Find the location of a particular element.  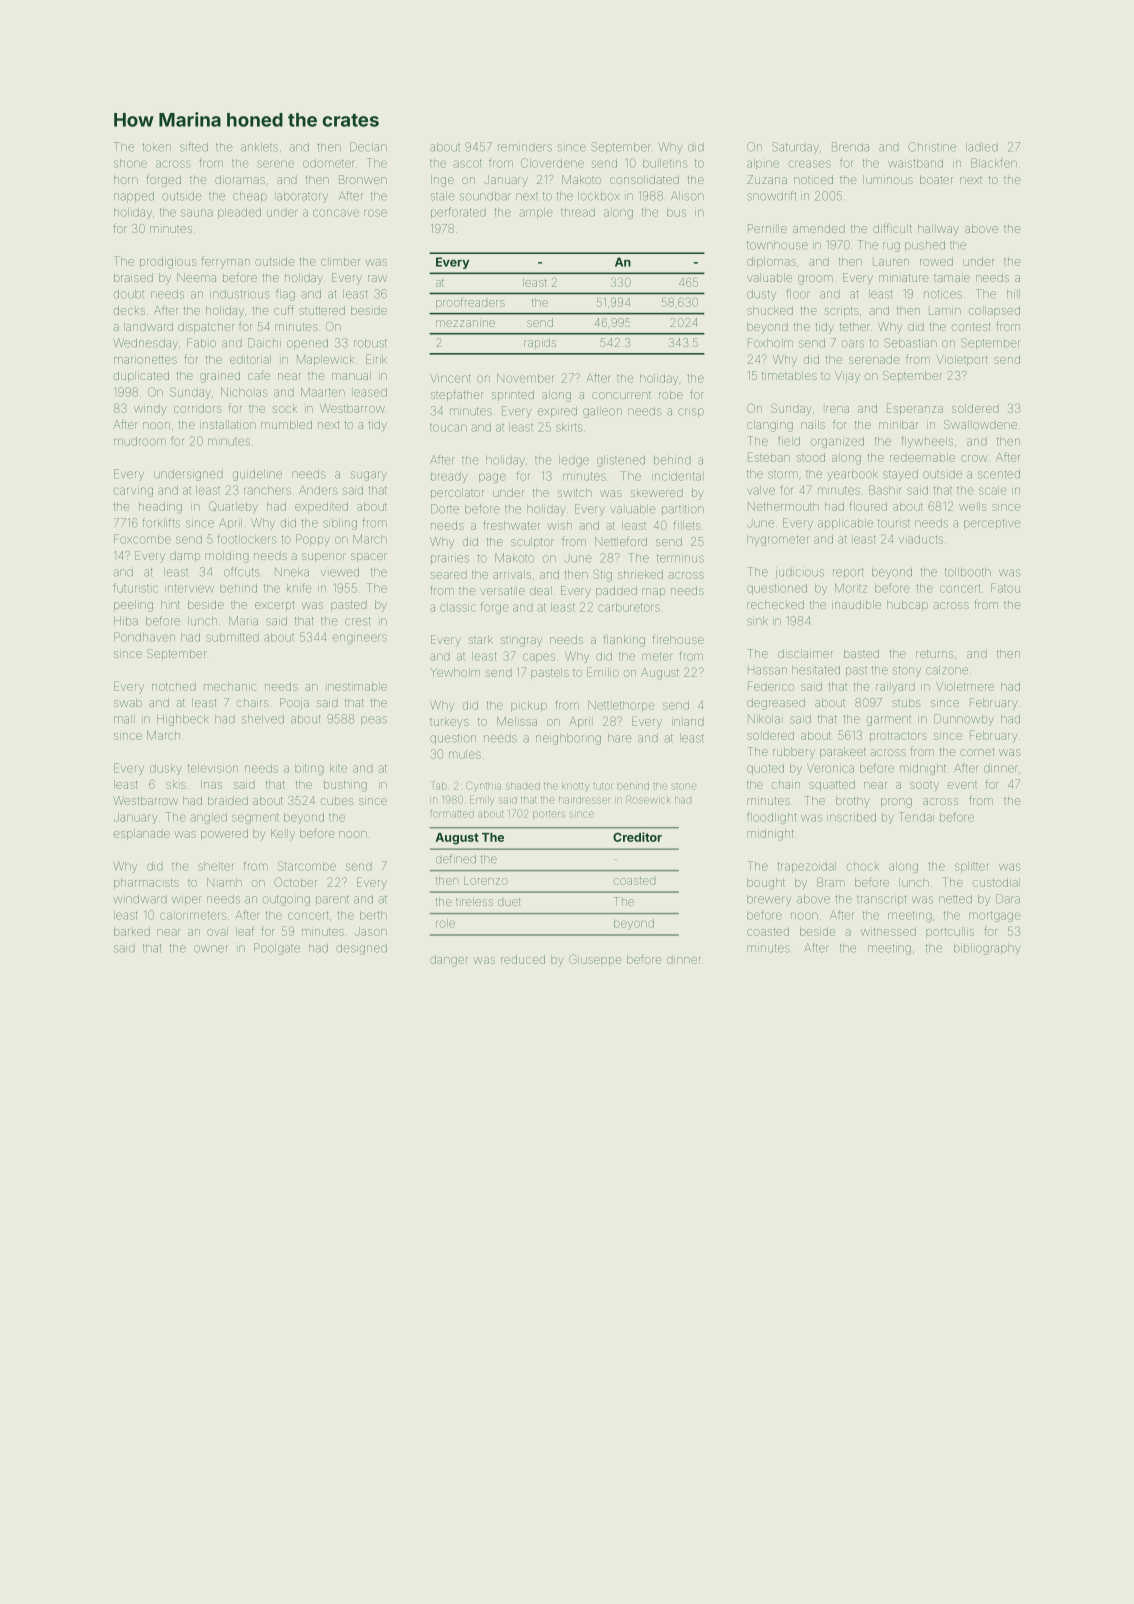

owner is located at coordinates (211, 949).
